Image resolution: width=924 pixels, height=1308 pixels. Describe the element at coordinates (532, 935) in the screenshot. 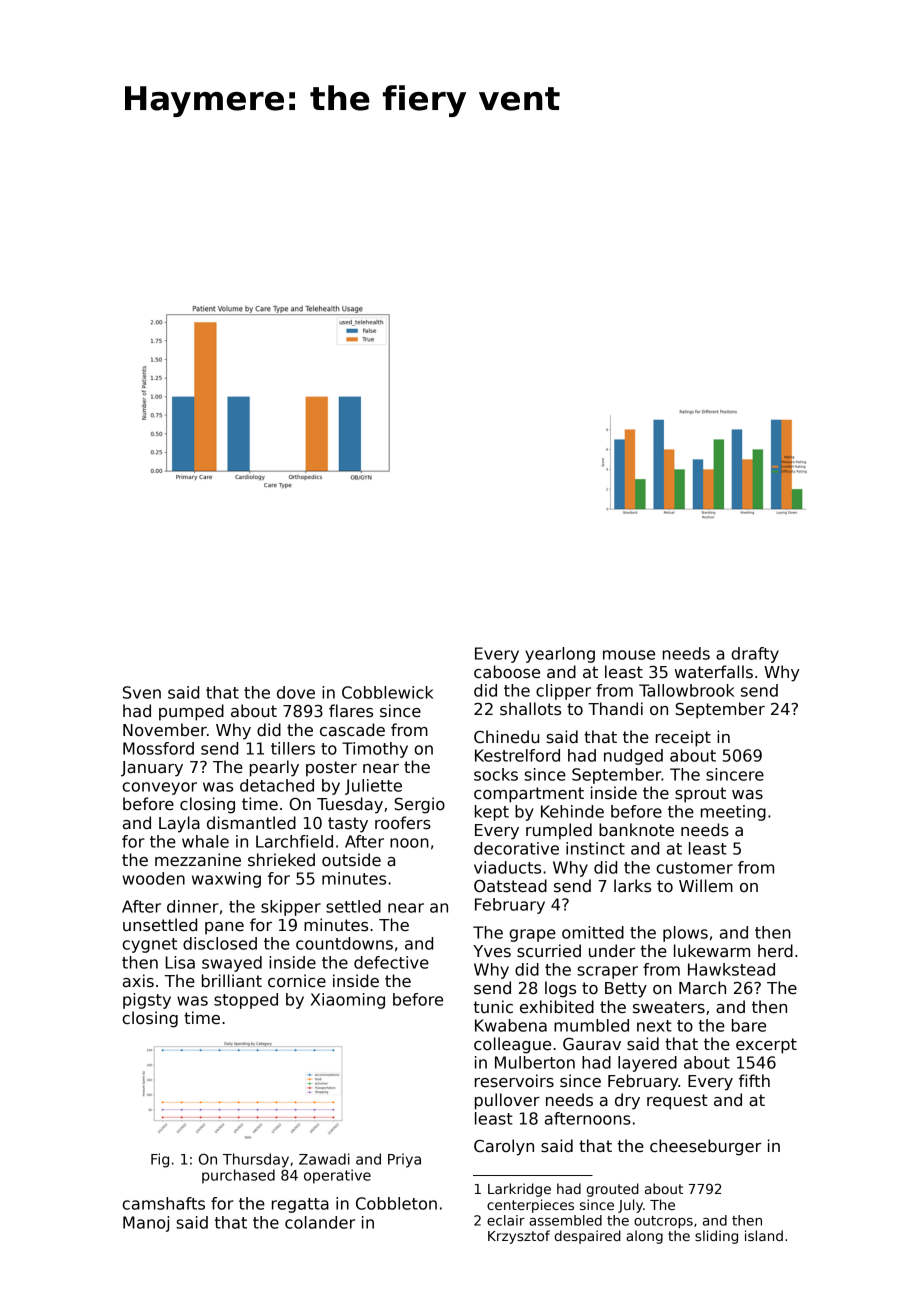

I see `grape` at that location.
